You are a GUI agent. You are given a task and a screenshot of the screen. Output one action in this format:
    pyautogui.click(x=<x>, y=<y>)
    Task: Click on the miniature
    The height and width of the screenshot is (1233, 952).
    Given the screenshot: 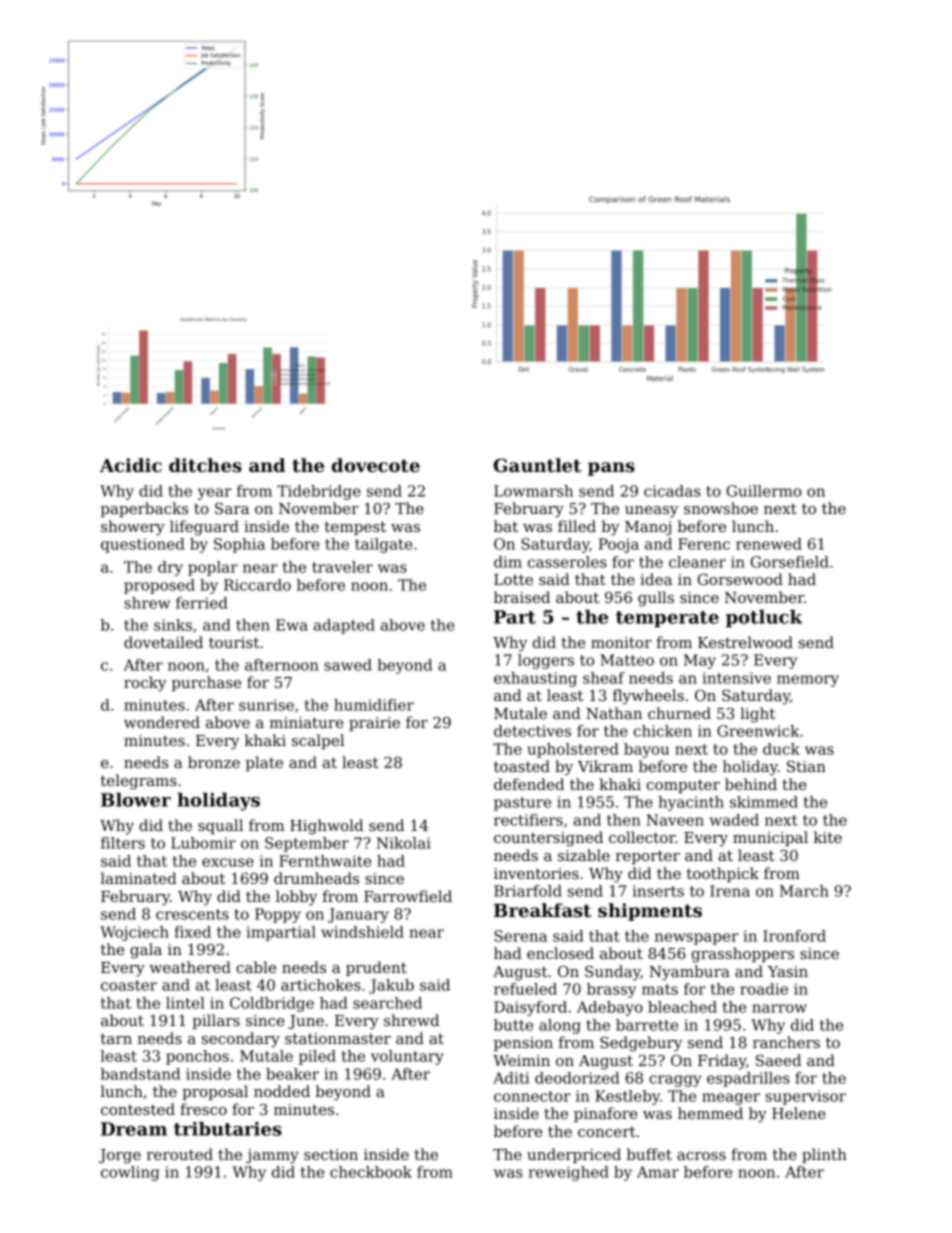 What is the action you would take?
    pyautogui.click(x=306, y=722)
